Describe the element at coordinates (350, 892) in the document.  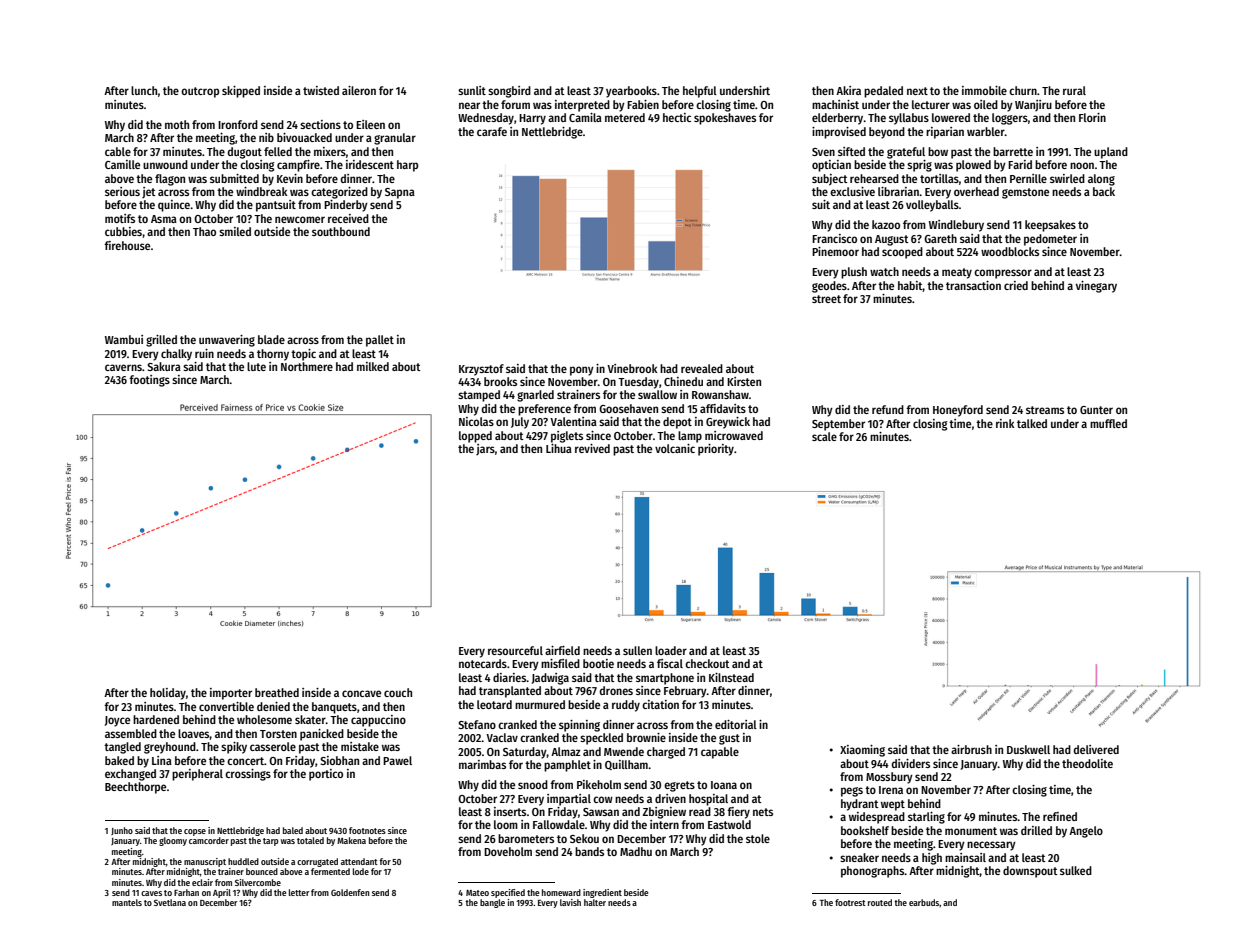
I see `Goldenfen` at that location.
